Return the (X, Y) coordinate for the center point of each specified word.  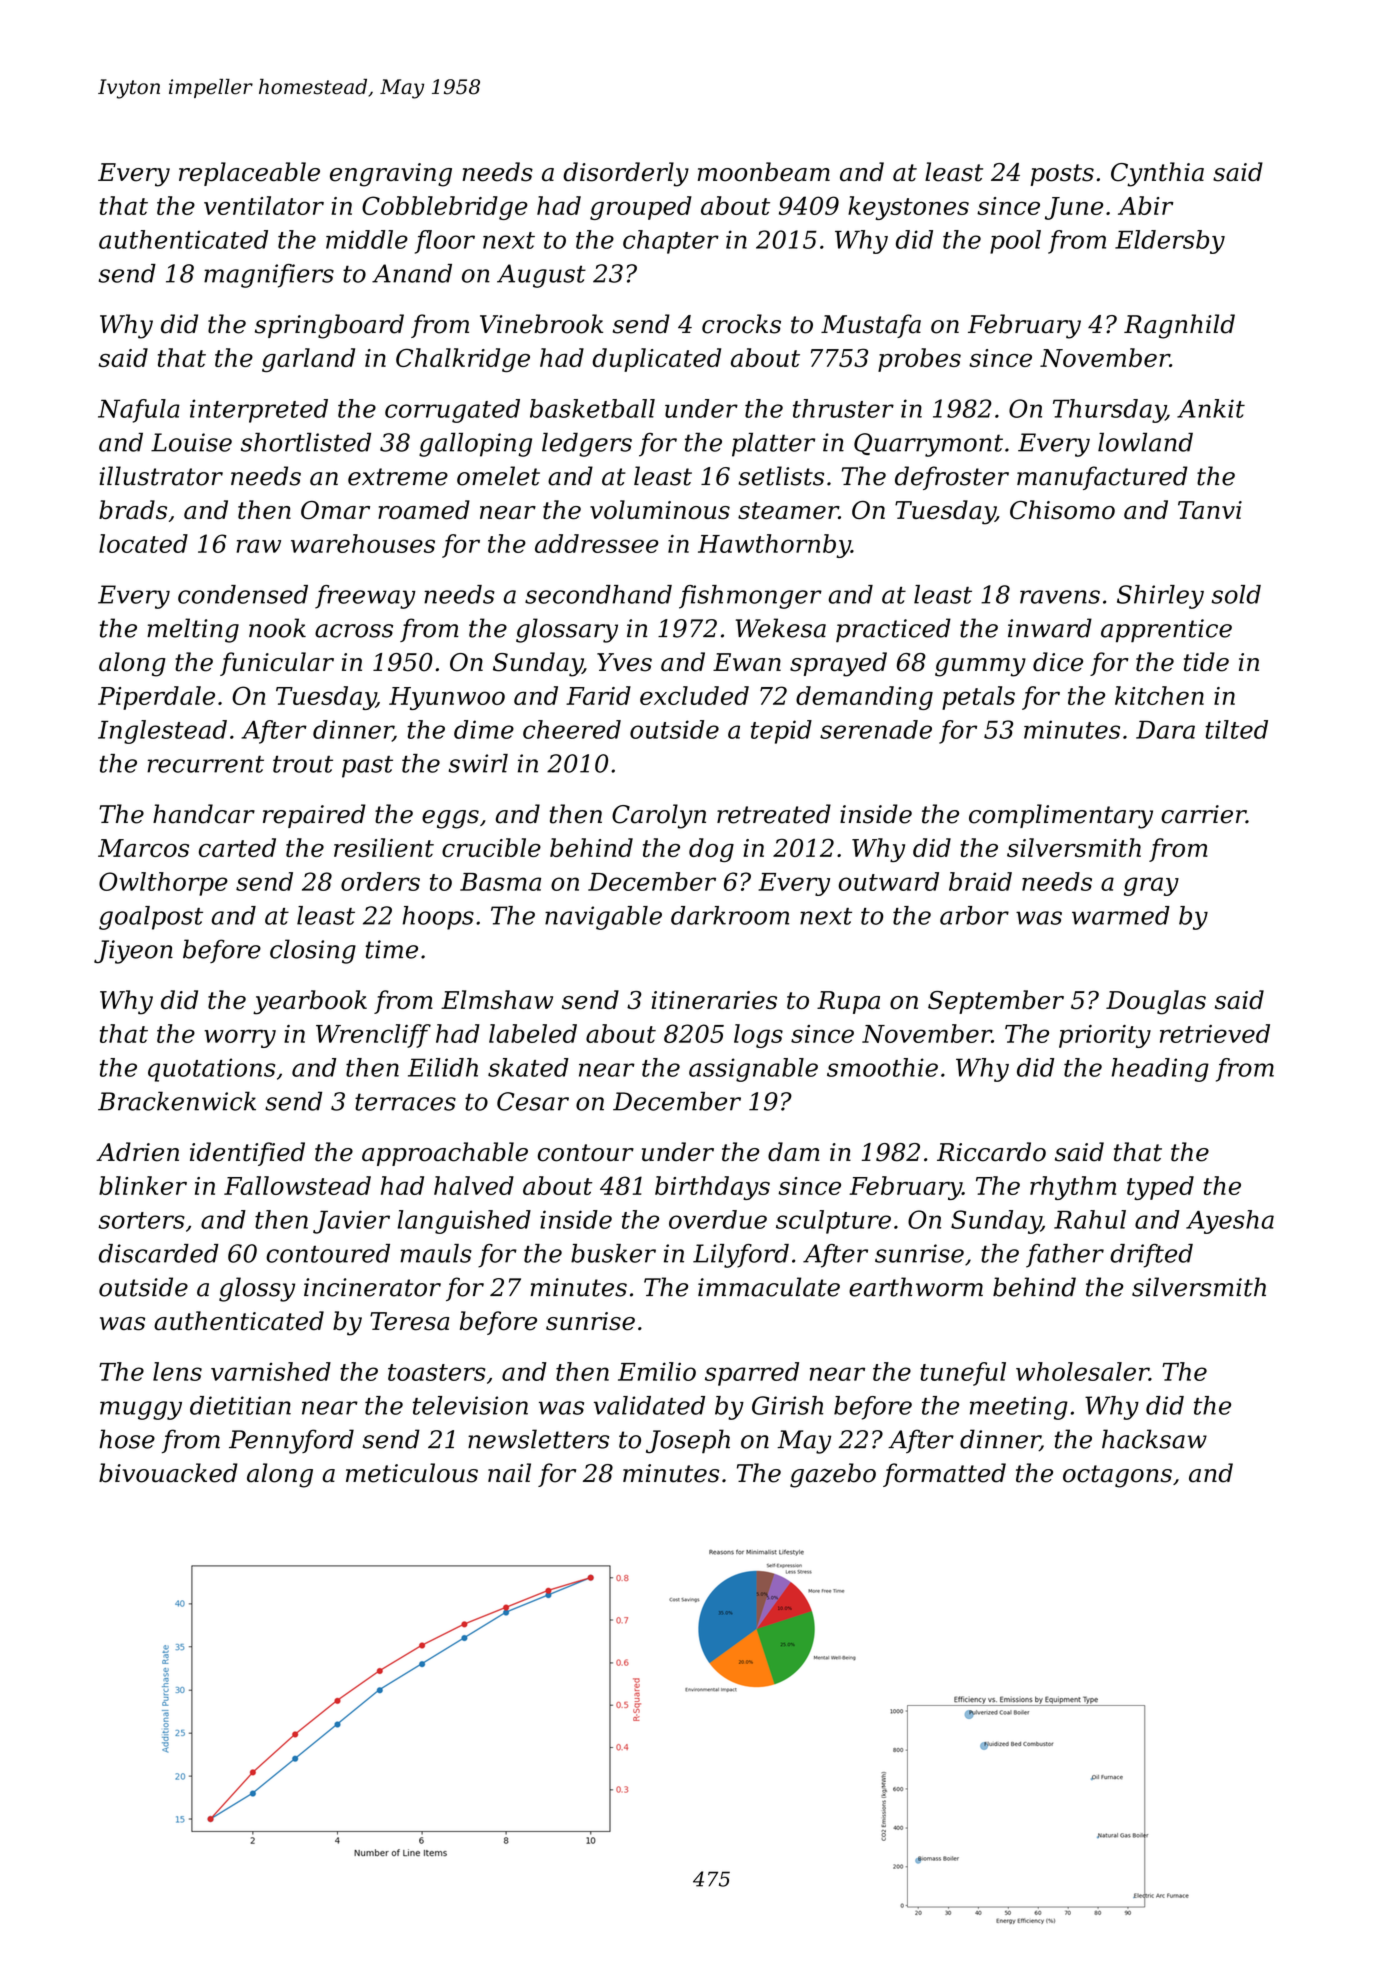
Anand (412, 273)
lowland (1145, 442)
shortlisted (306, 442)
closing (313, 951)
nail (509, 1473)
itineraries (714, 1000)
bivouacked (168, 1473)
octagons (1117, 1476)
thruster (843, 408)
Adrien (137, 1152)
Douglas (1156, 1002)
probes (919, 360)
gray (1151, 886)
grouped (641, 208)
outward (888, 881)
